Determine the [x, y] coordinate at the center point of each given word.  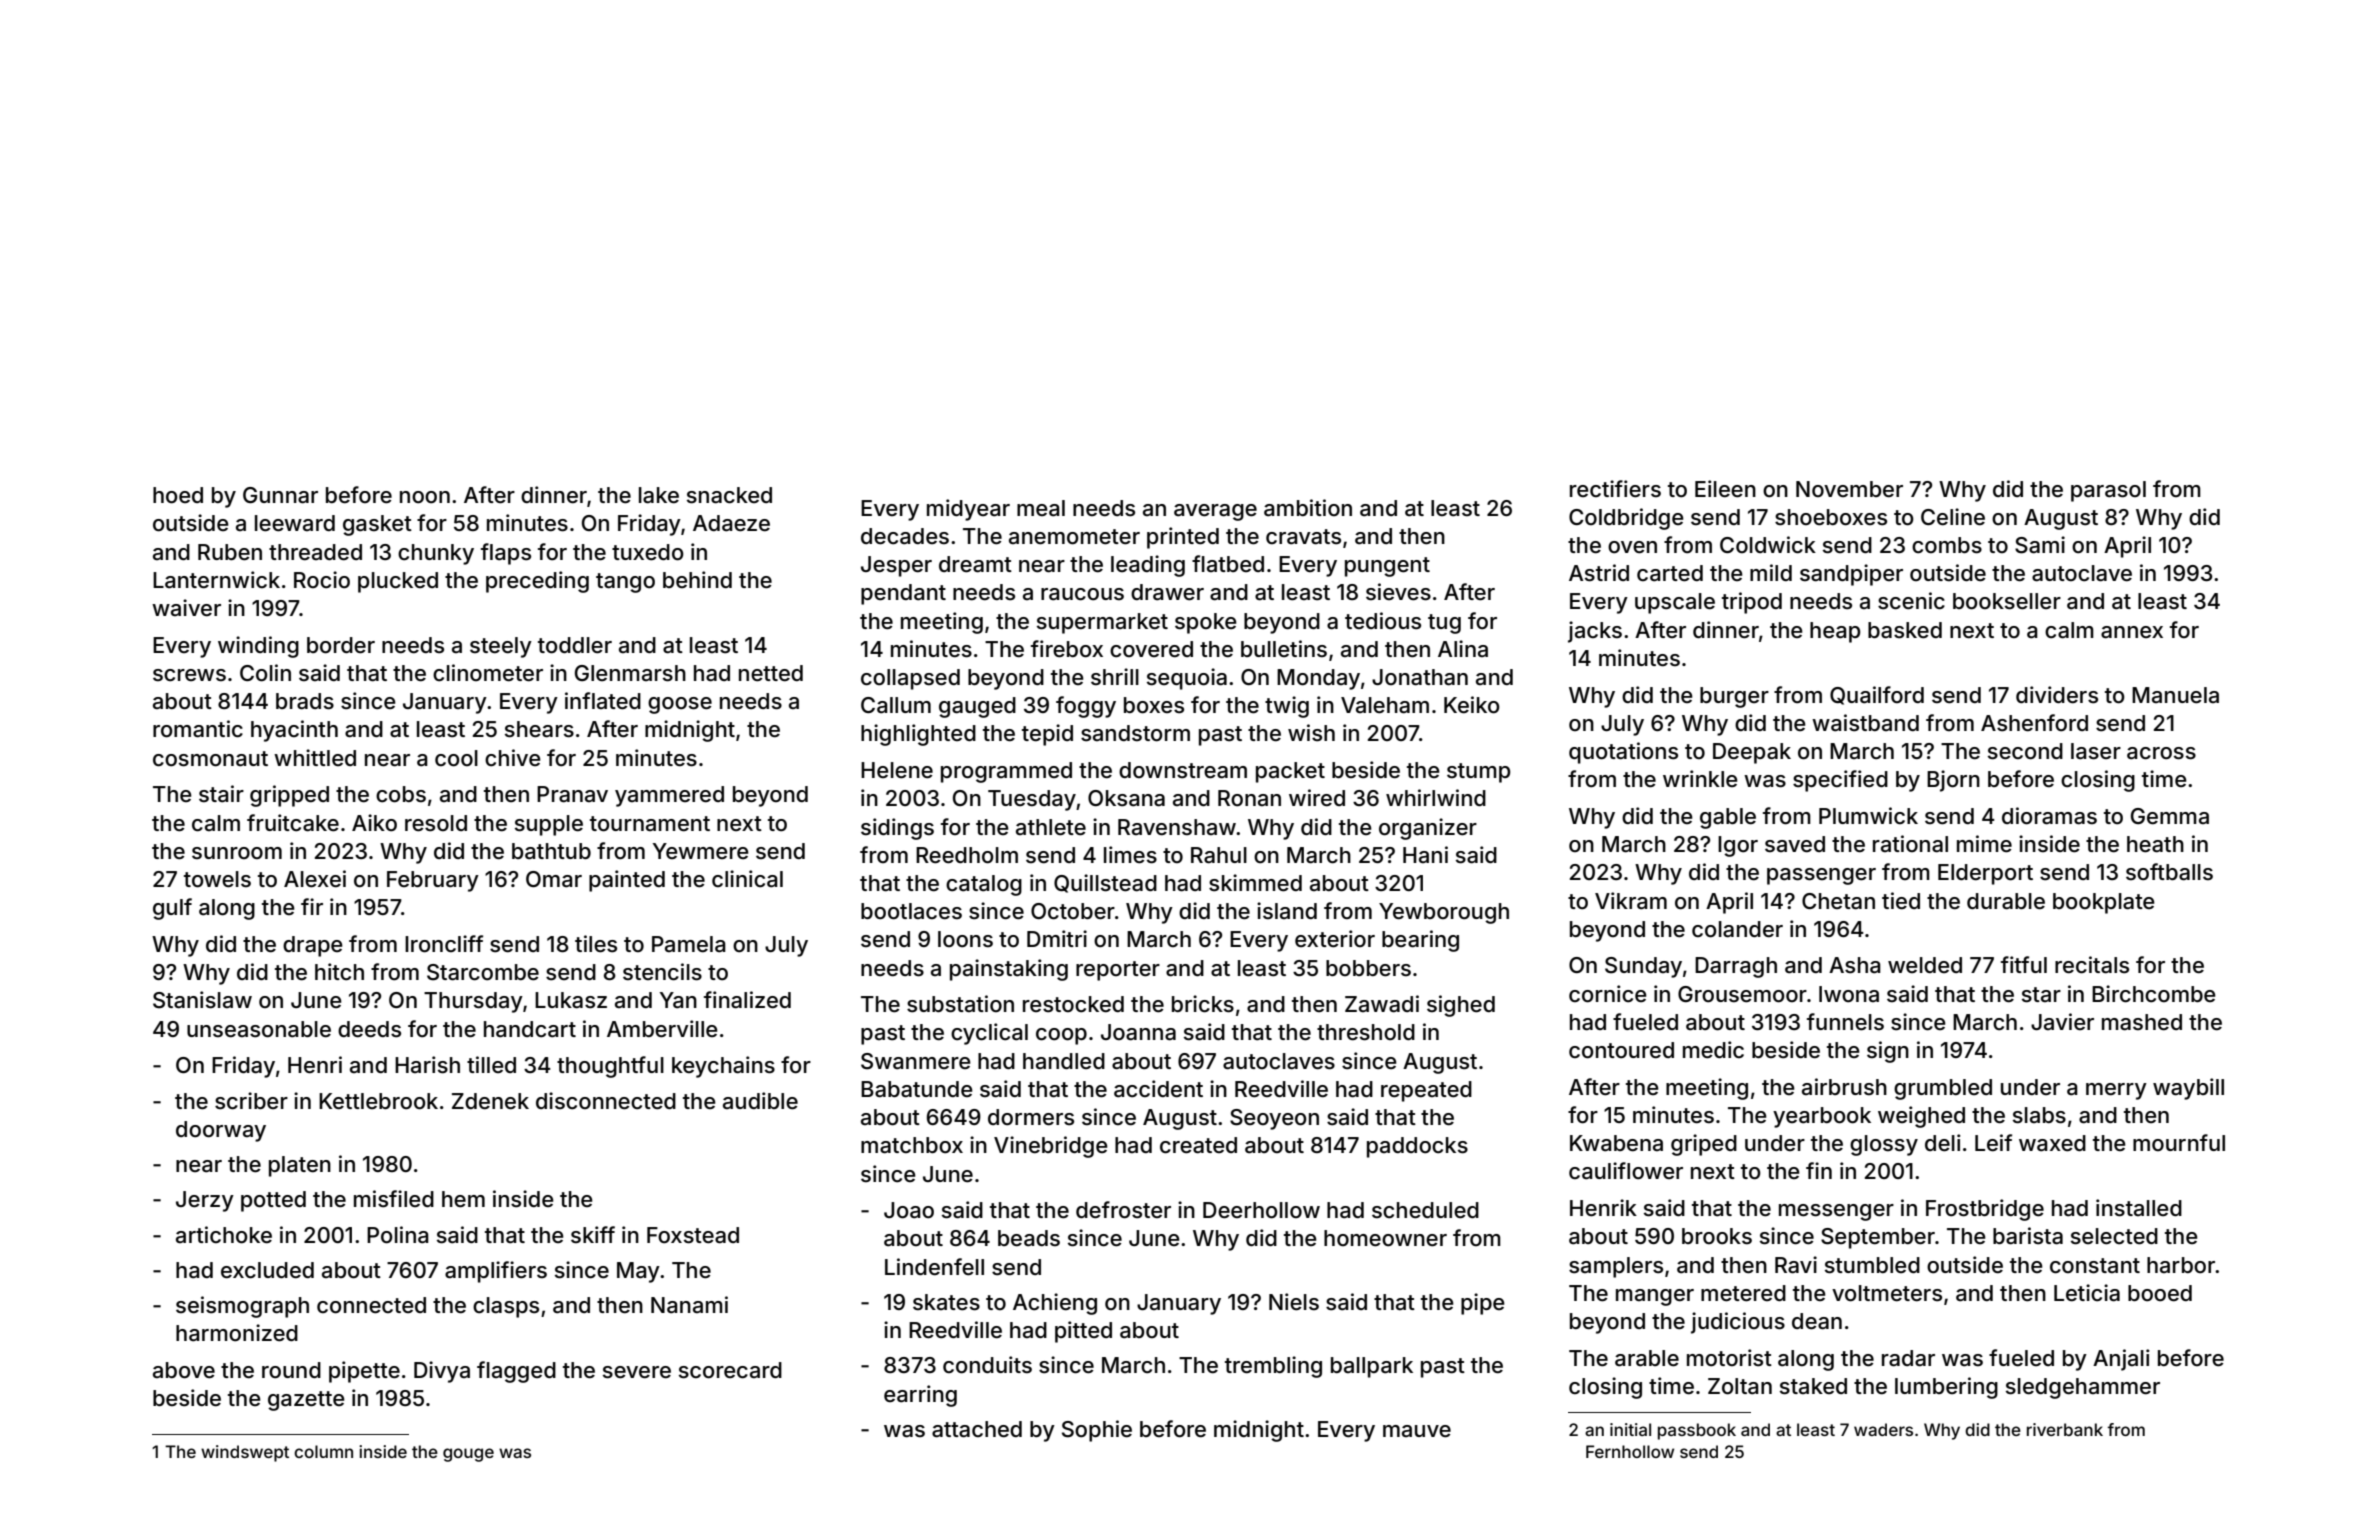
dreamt [975, 564]
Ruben [230, 552]
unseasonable [259, 1029]
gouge [468, 1455]
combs [1947, 545]
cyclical [989, 1034]
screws [189, 675]
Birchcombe [2154, 994]
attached [977, 1429]
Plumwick [1868, 815]
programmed [1006, 772]
